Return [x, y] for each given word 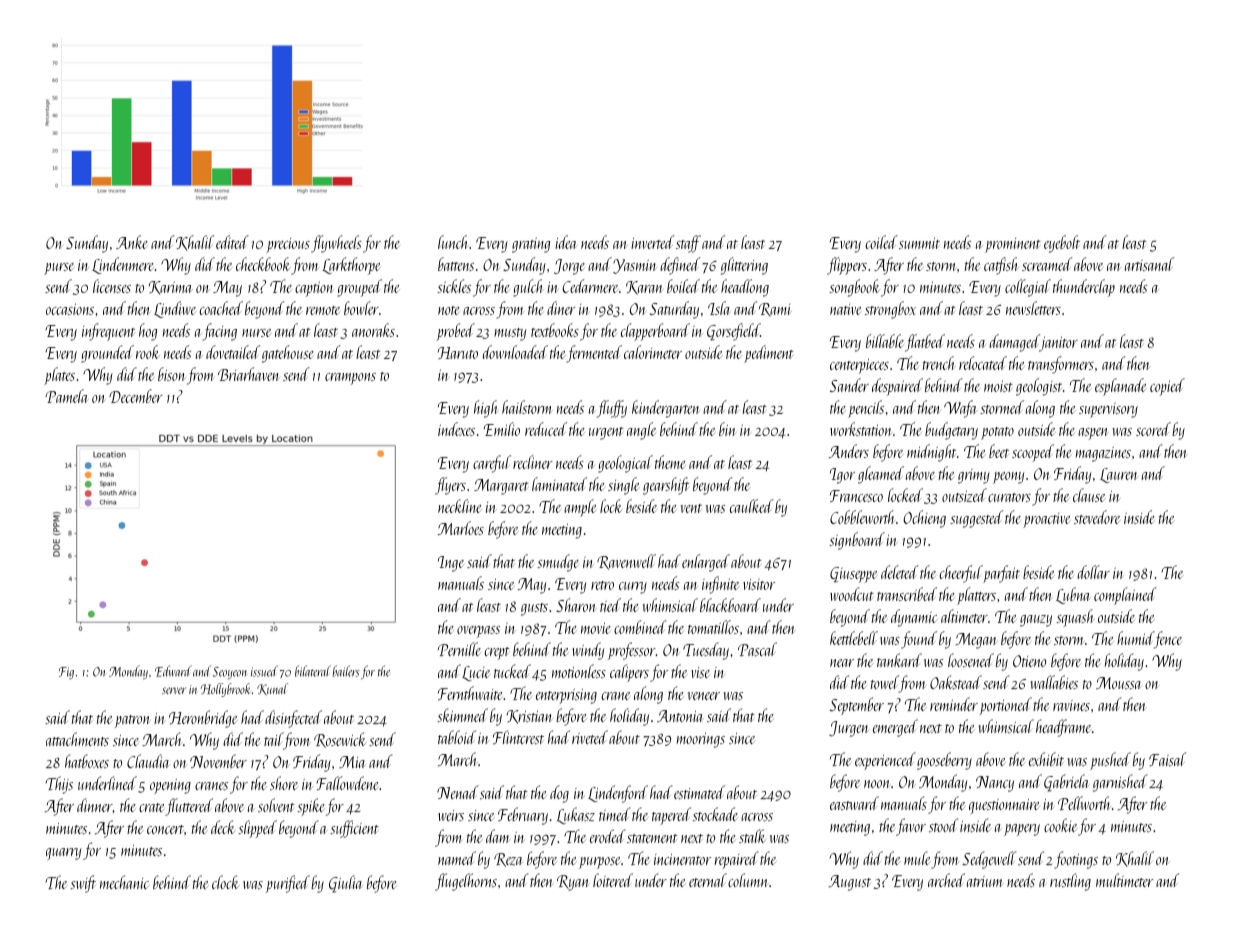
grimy [974, 476]
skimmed [462, 715]
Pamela [67, 396]
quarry [63, 854]
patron [133, 721]
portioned [1006, 706]
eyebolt [1062, 244]
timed [615, 814]
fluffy [612, 409]
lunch [453, 242]
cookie [1060, 825]
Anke [132, 242]
